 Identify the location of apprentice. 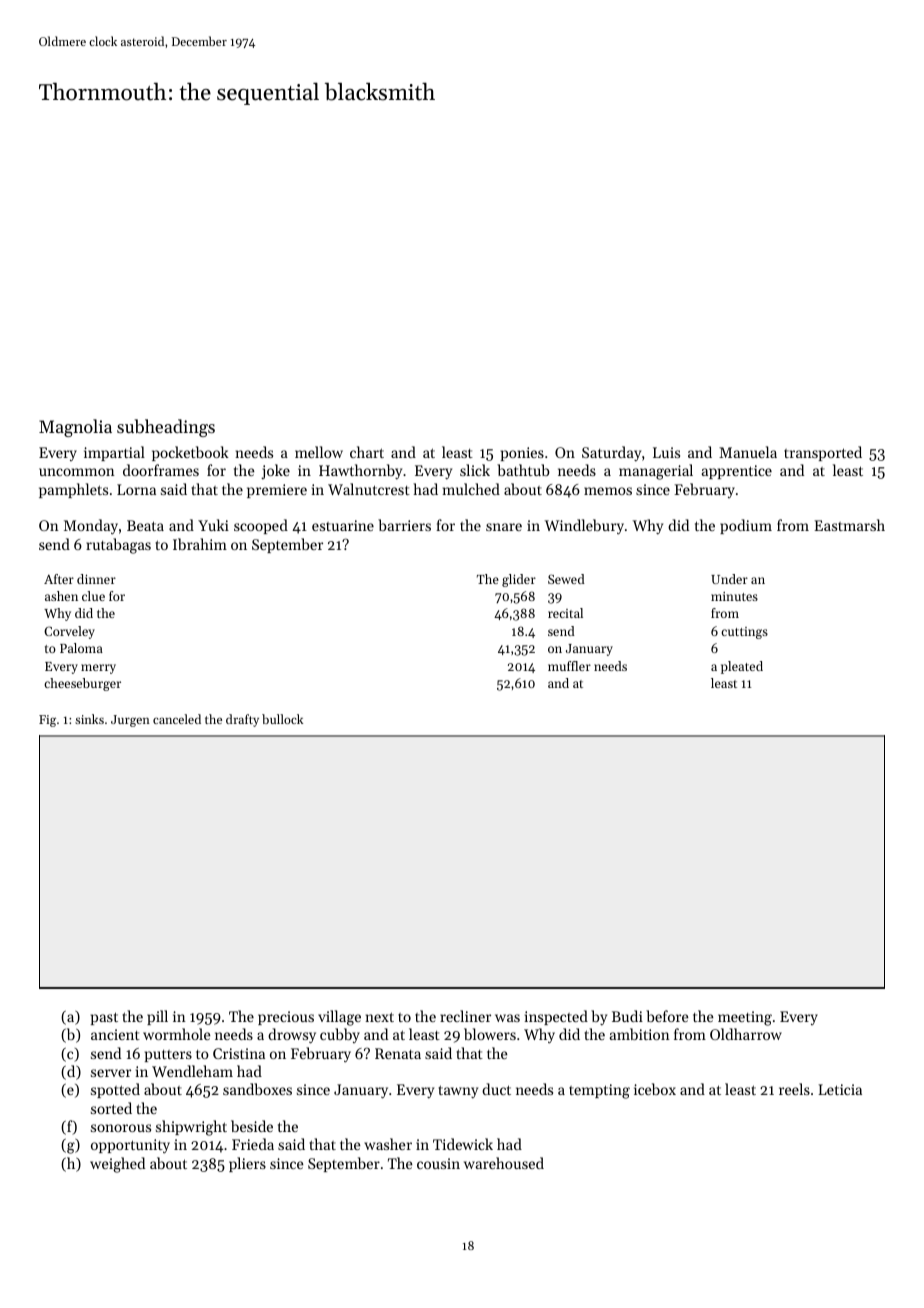
(737, 472).
